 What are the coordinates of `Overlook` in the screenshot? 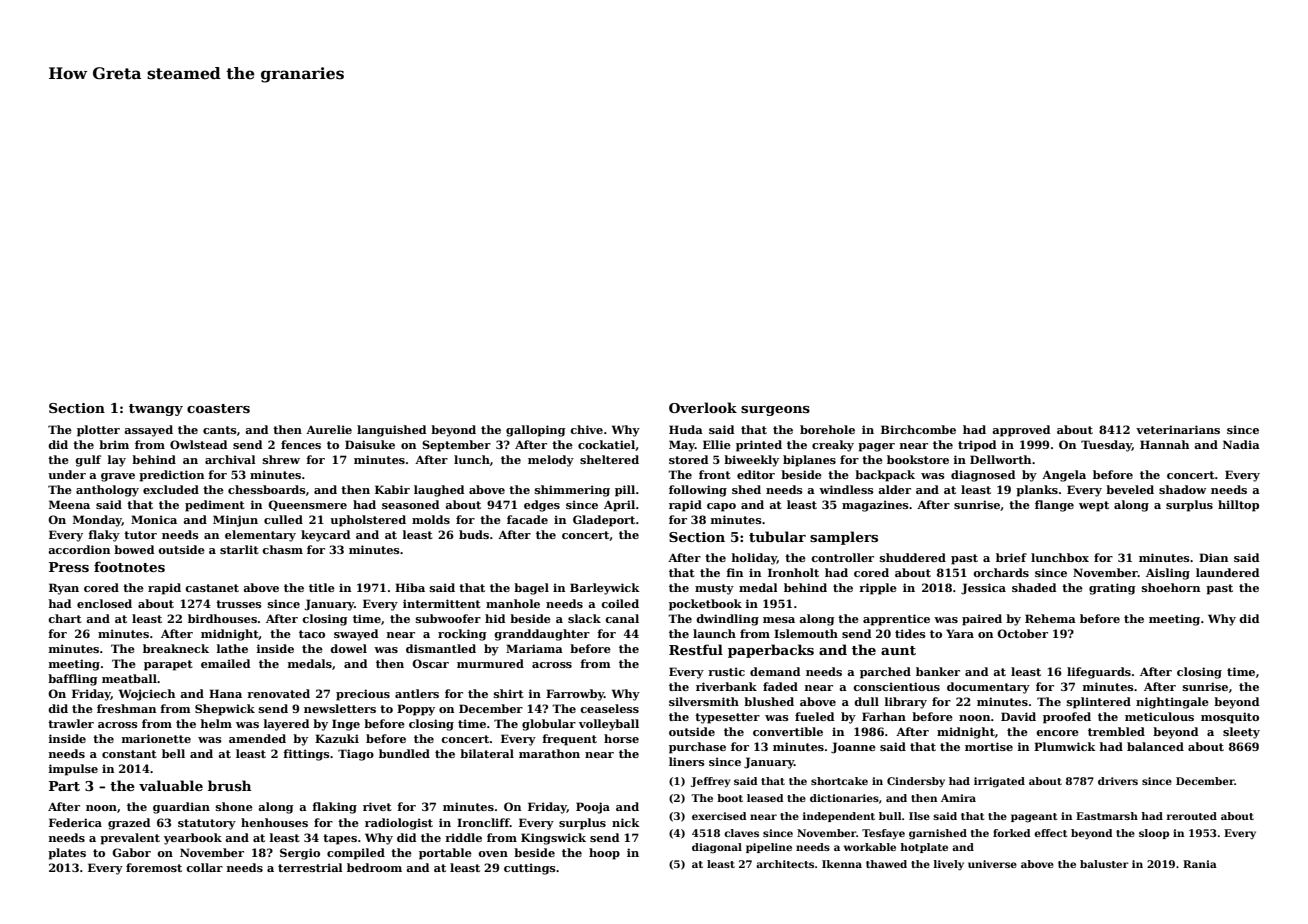 It's located at (703, 407).
